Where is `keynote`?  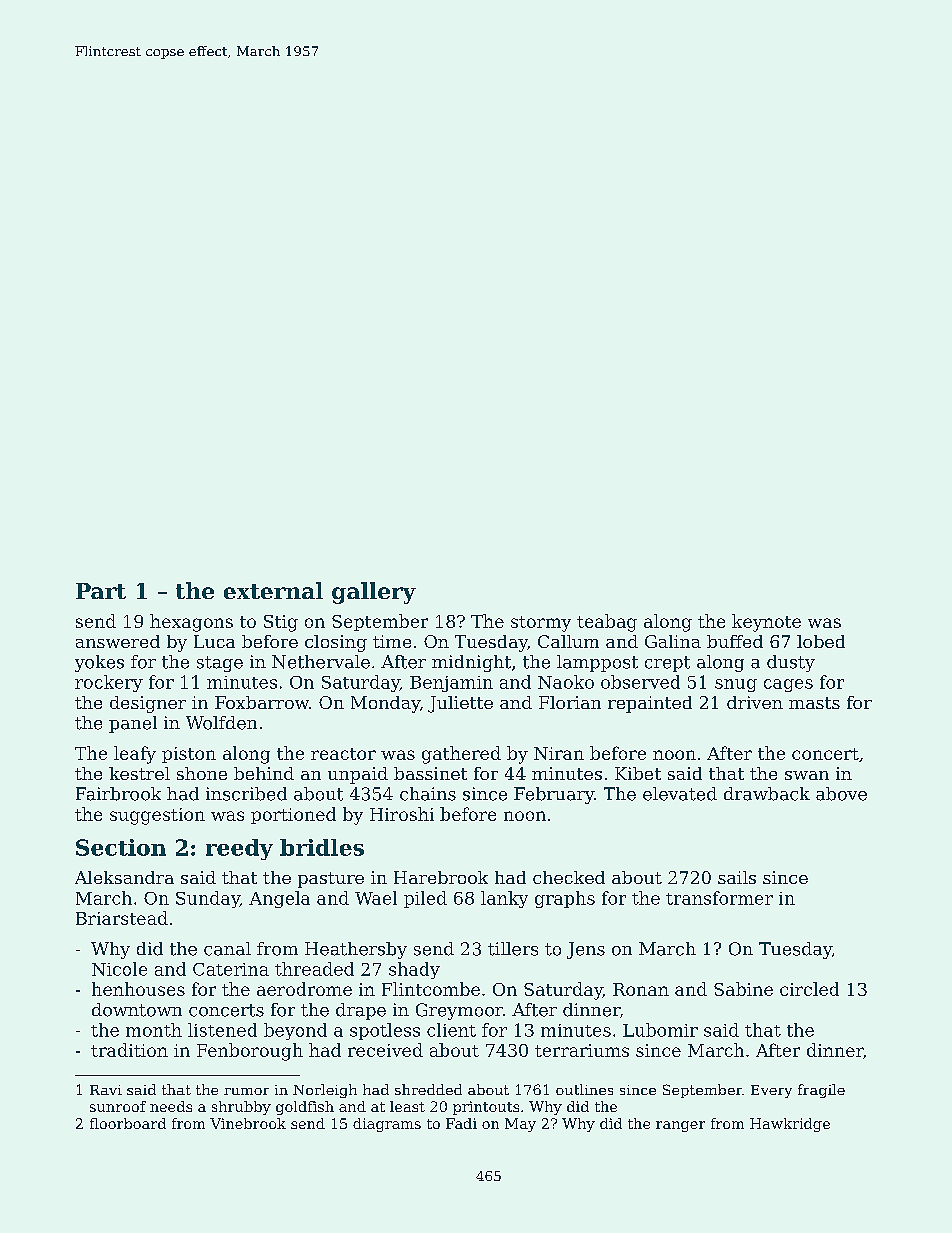 keynote is located at coordinates (766, 623).
